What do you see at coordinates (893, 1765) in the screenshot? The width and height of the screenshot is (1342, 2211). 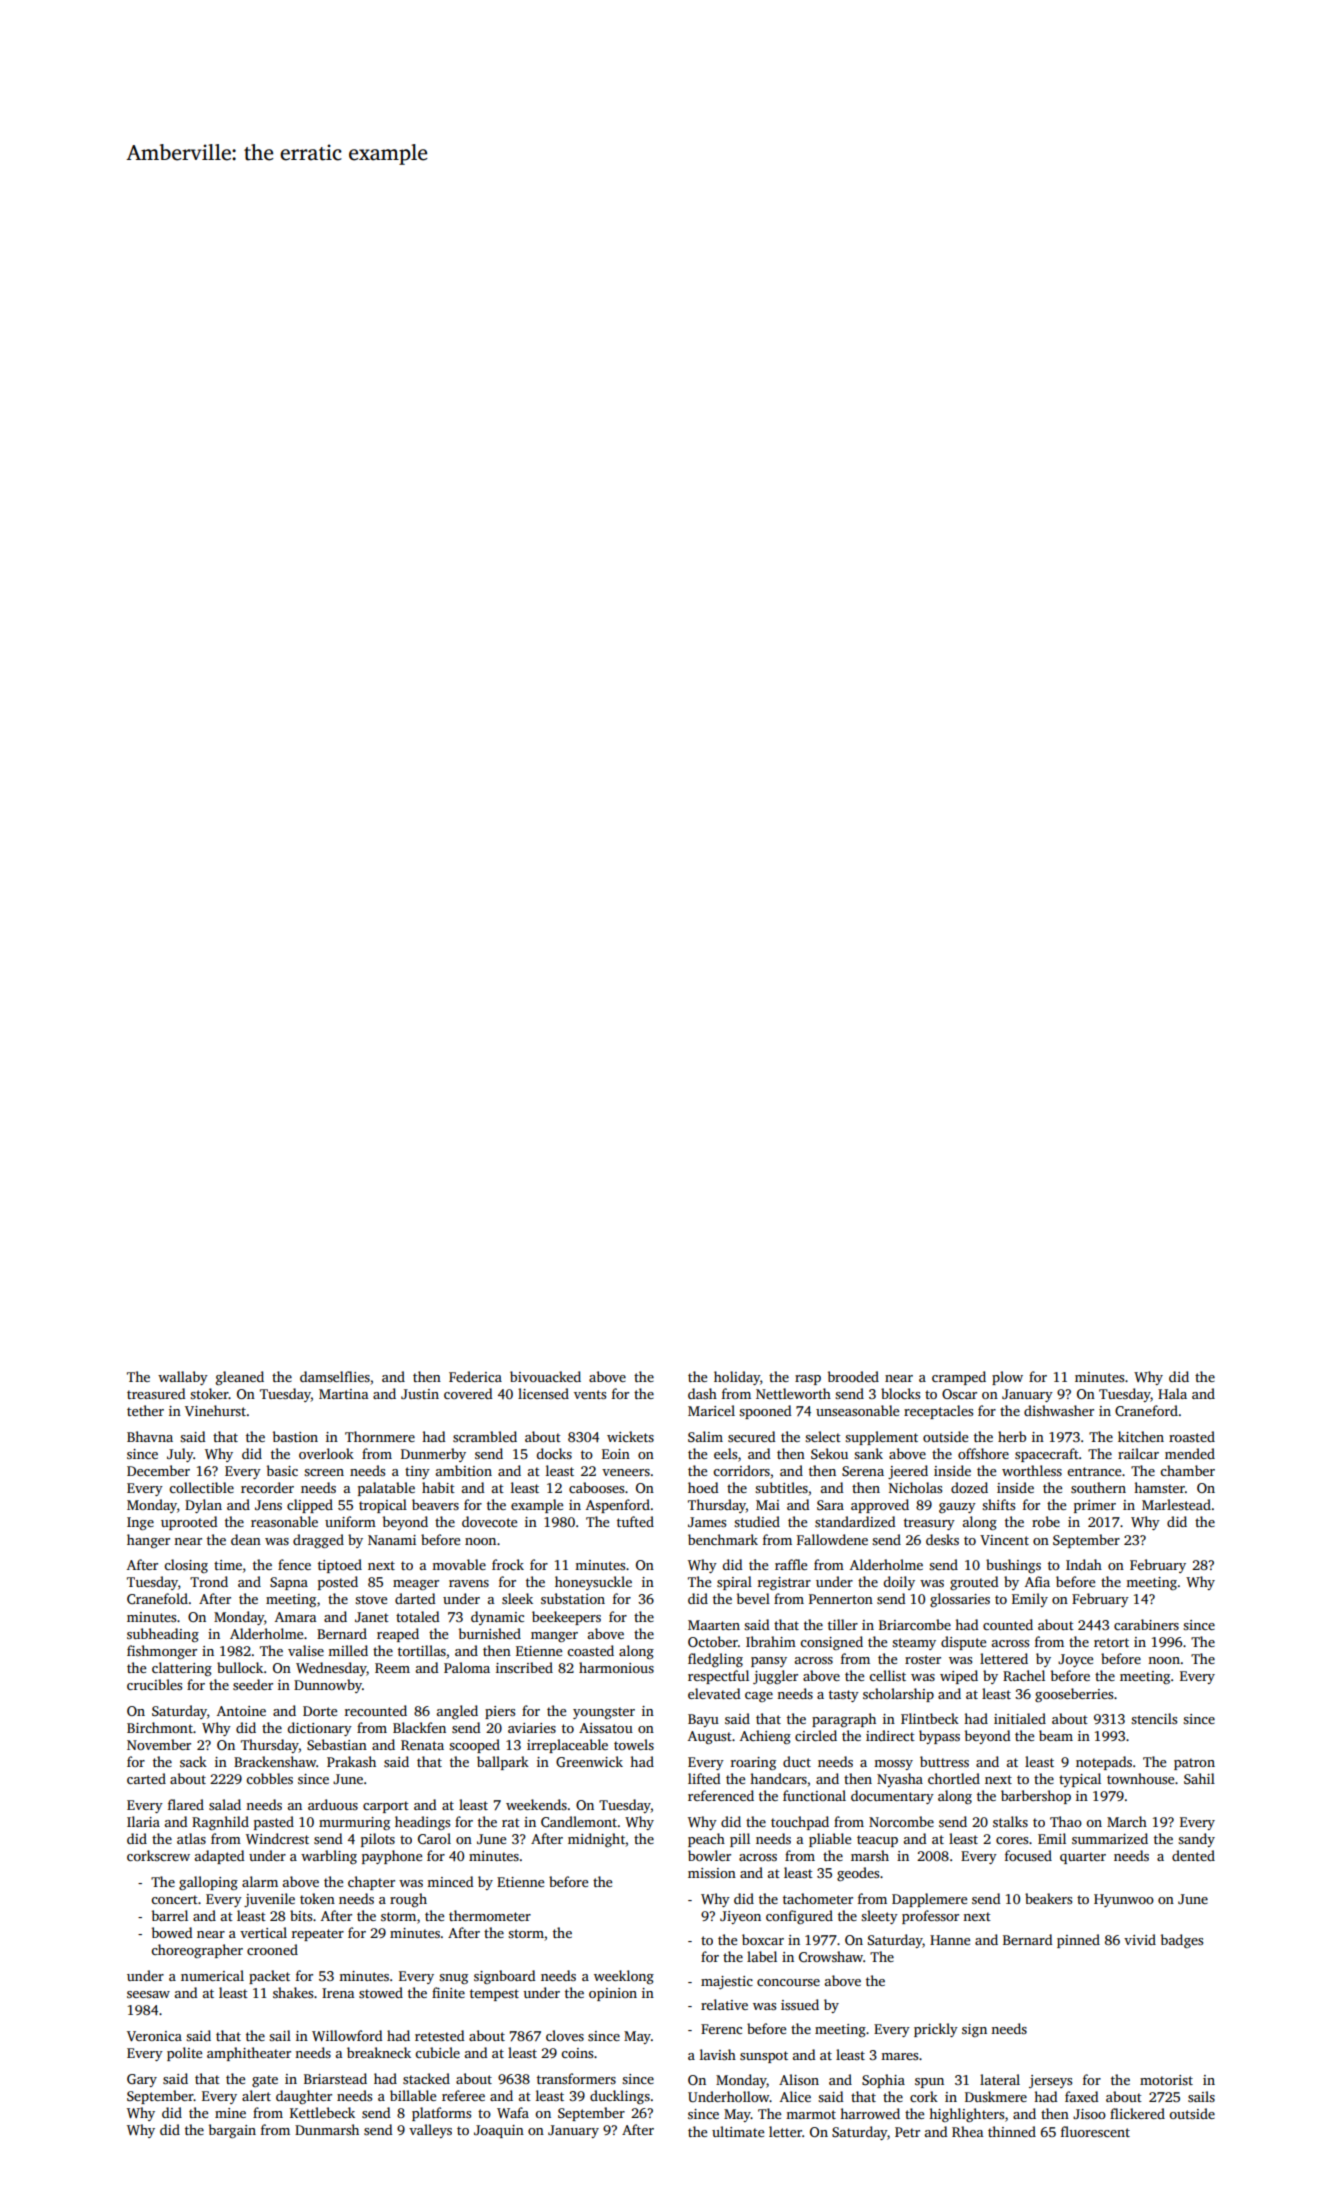 I see `mossy` at bounding box center [893, 1765].
